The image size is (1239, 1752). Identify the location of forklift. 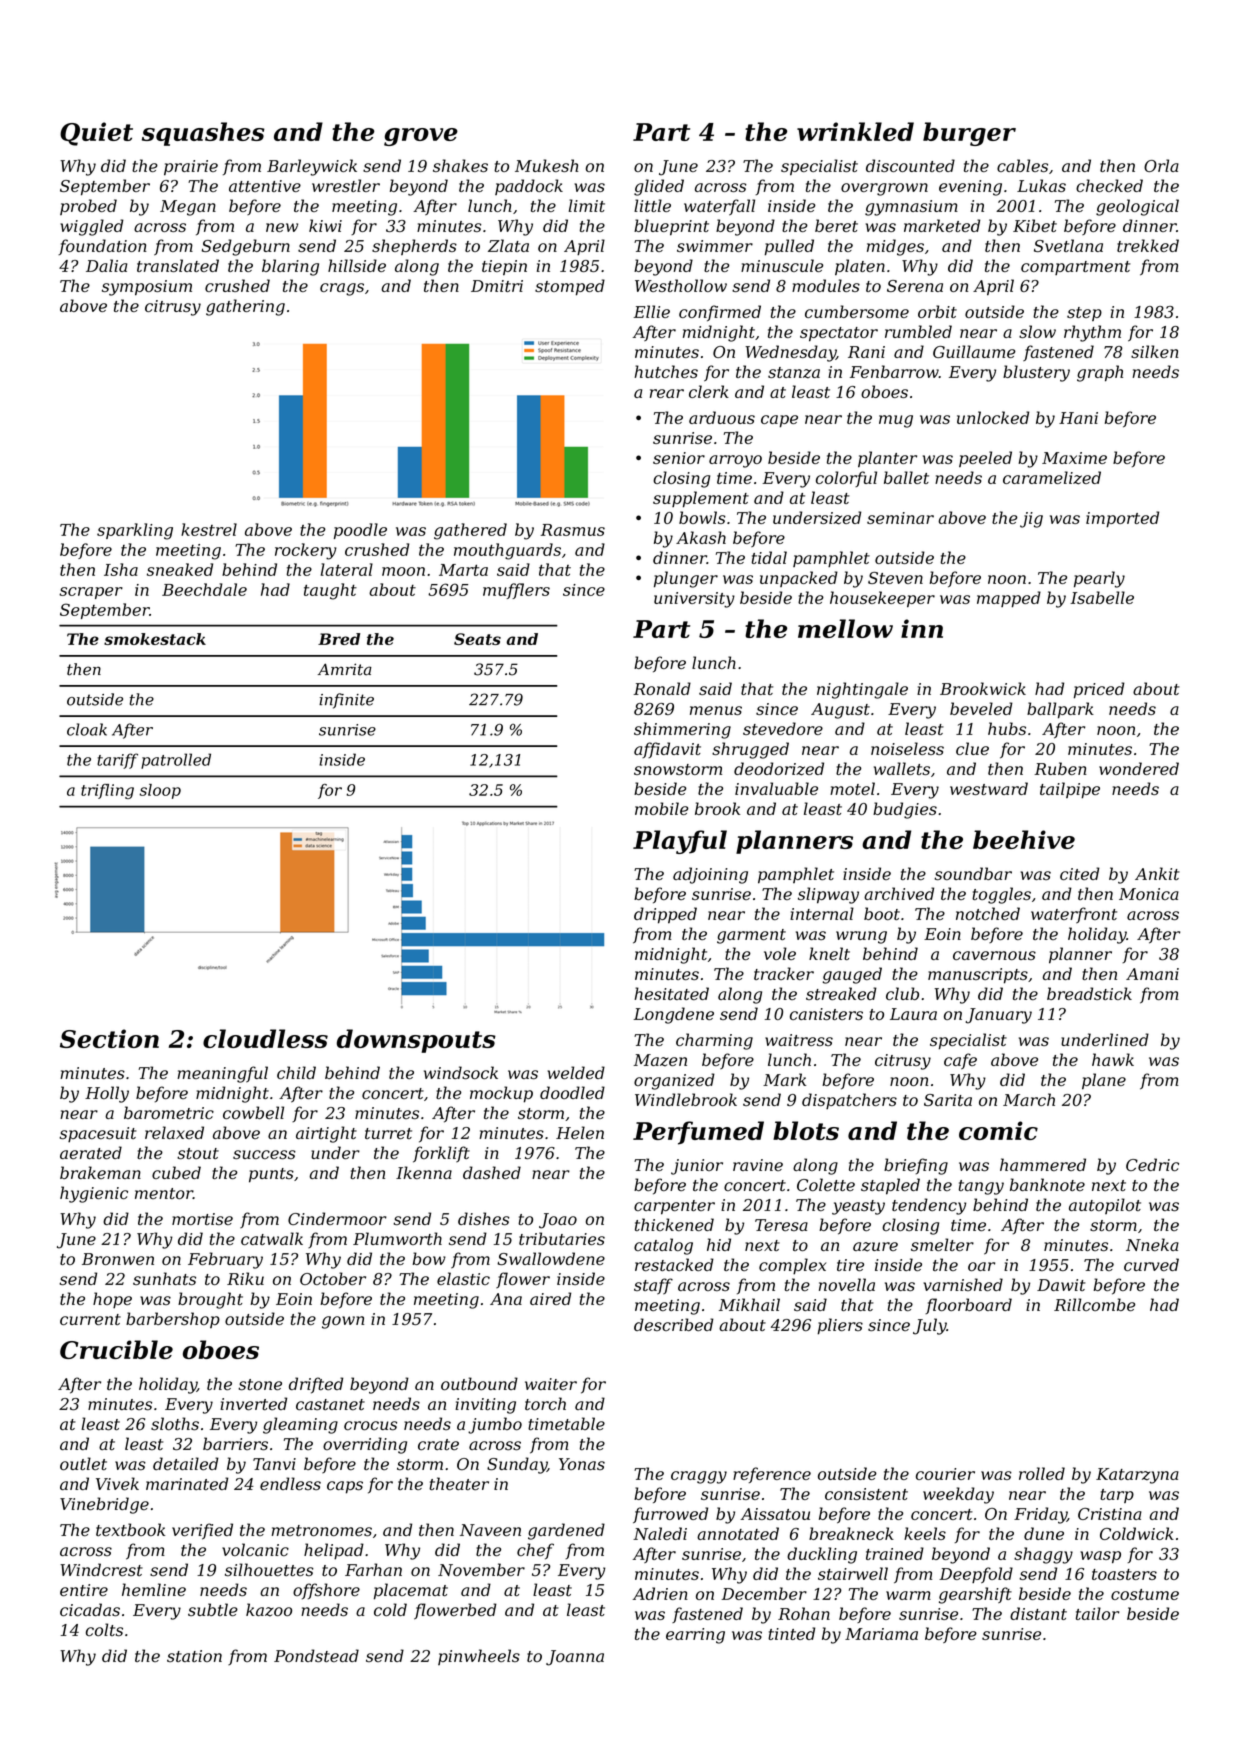
(441, 1154).
